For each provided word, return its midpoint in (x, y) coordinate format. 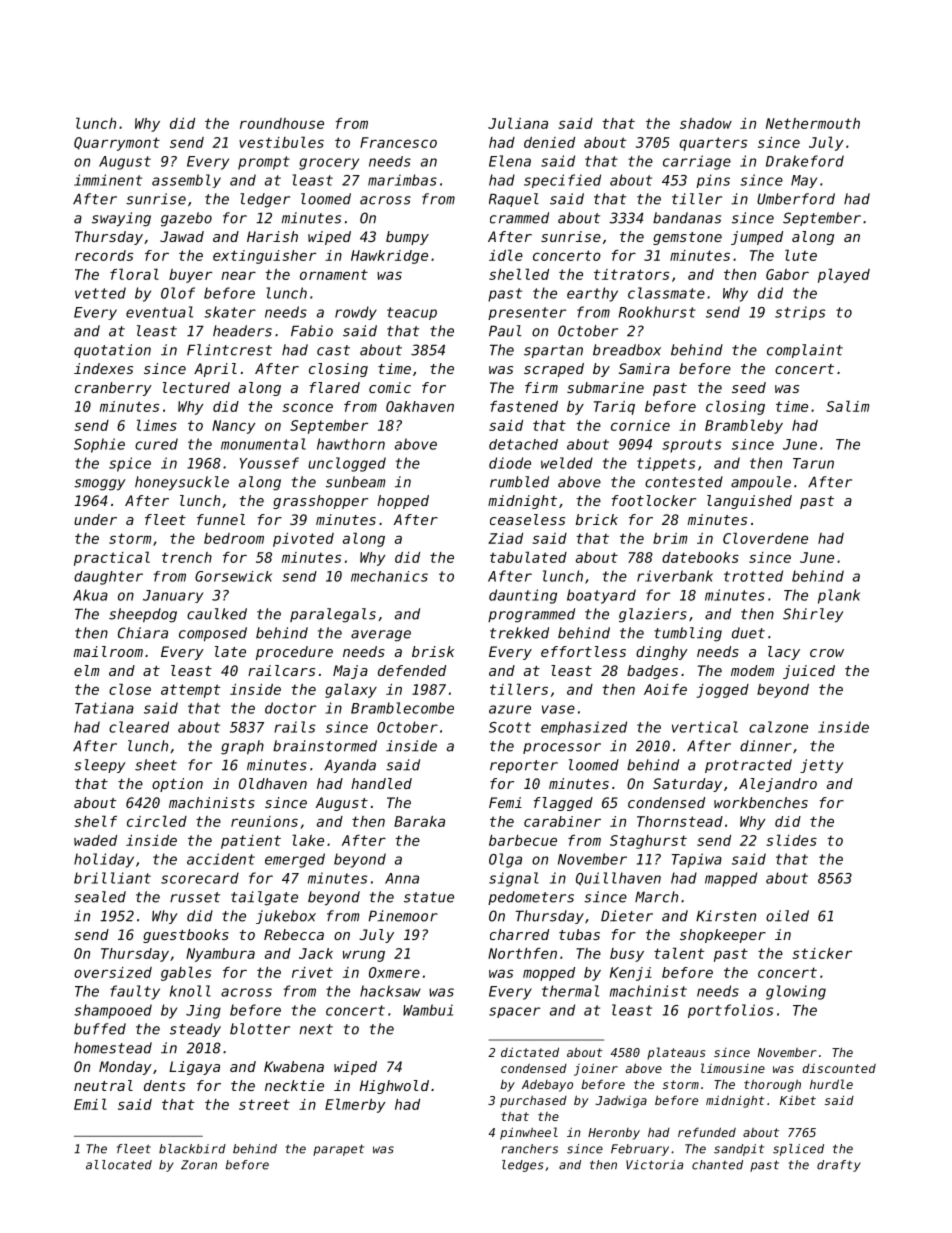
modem (752, 670)
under (95, 519)
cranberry (113, 389)
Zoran (199, 1165)
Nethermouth (813, 123)
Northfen (522, 953)
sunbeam (355, 482)
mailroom (108, 651)
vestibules (281, 142)
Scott (510, 727)
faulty (135, 992)
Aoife (665, 689)
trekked (519, 633)
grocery (329, 164)
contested (684, 482)
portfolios (730, 1011)
